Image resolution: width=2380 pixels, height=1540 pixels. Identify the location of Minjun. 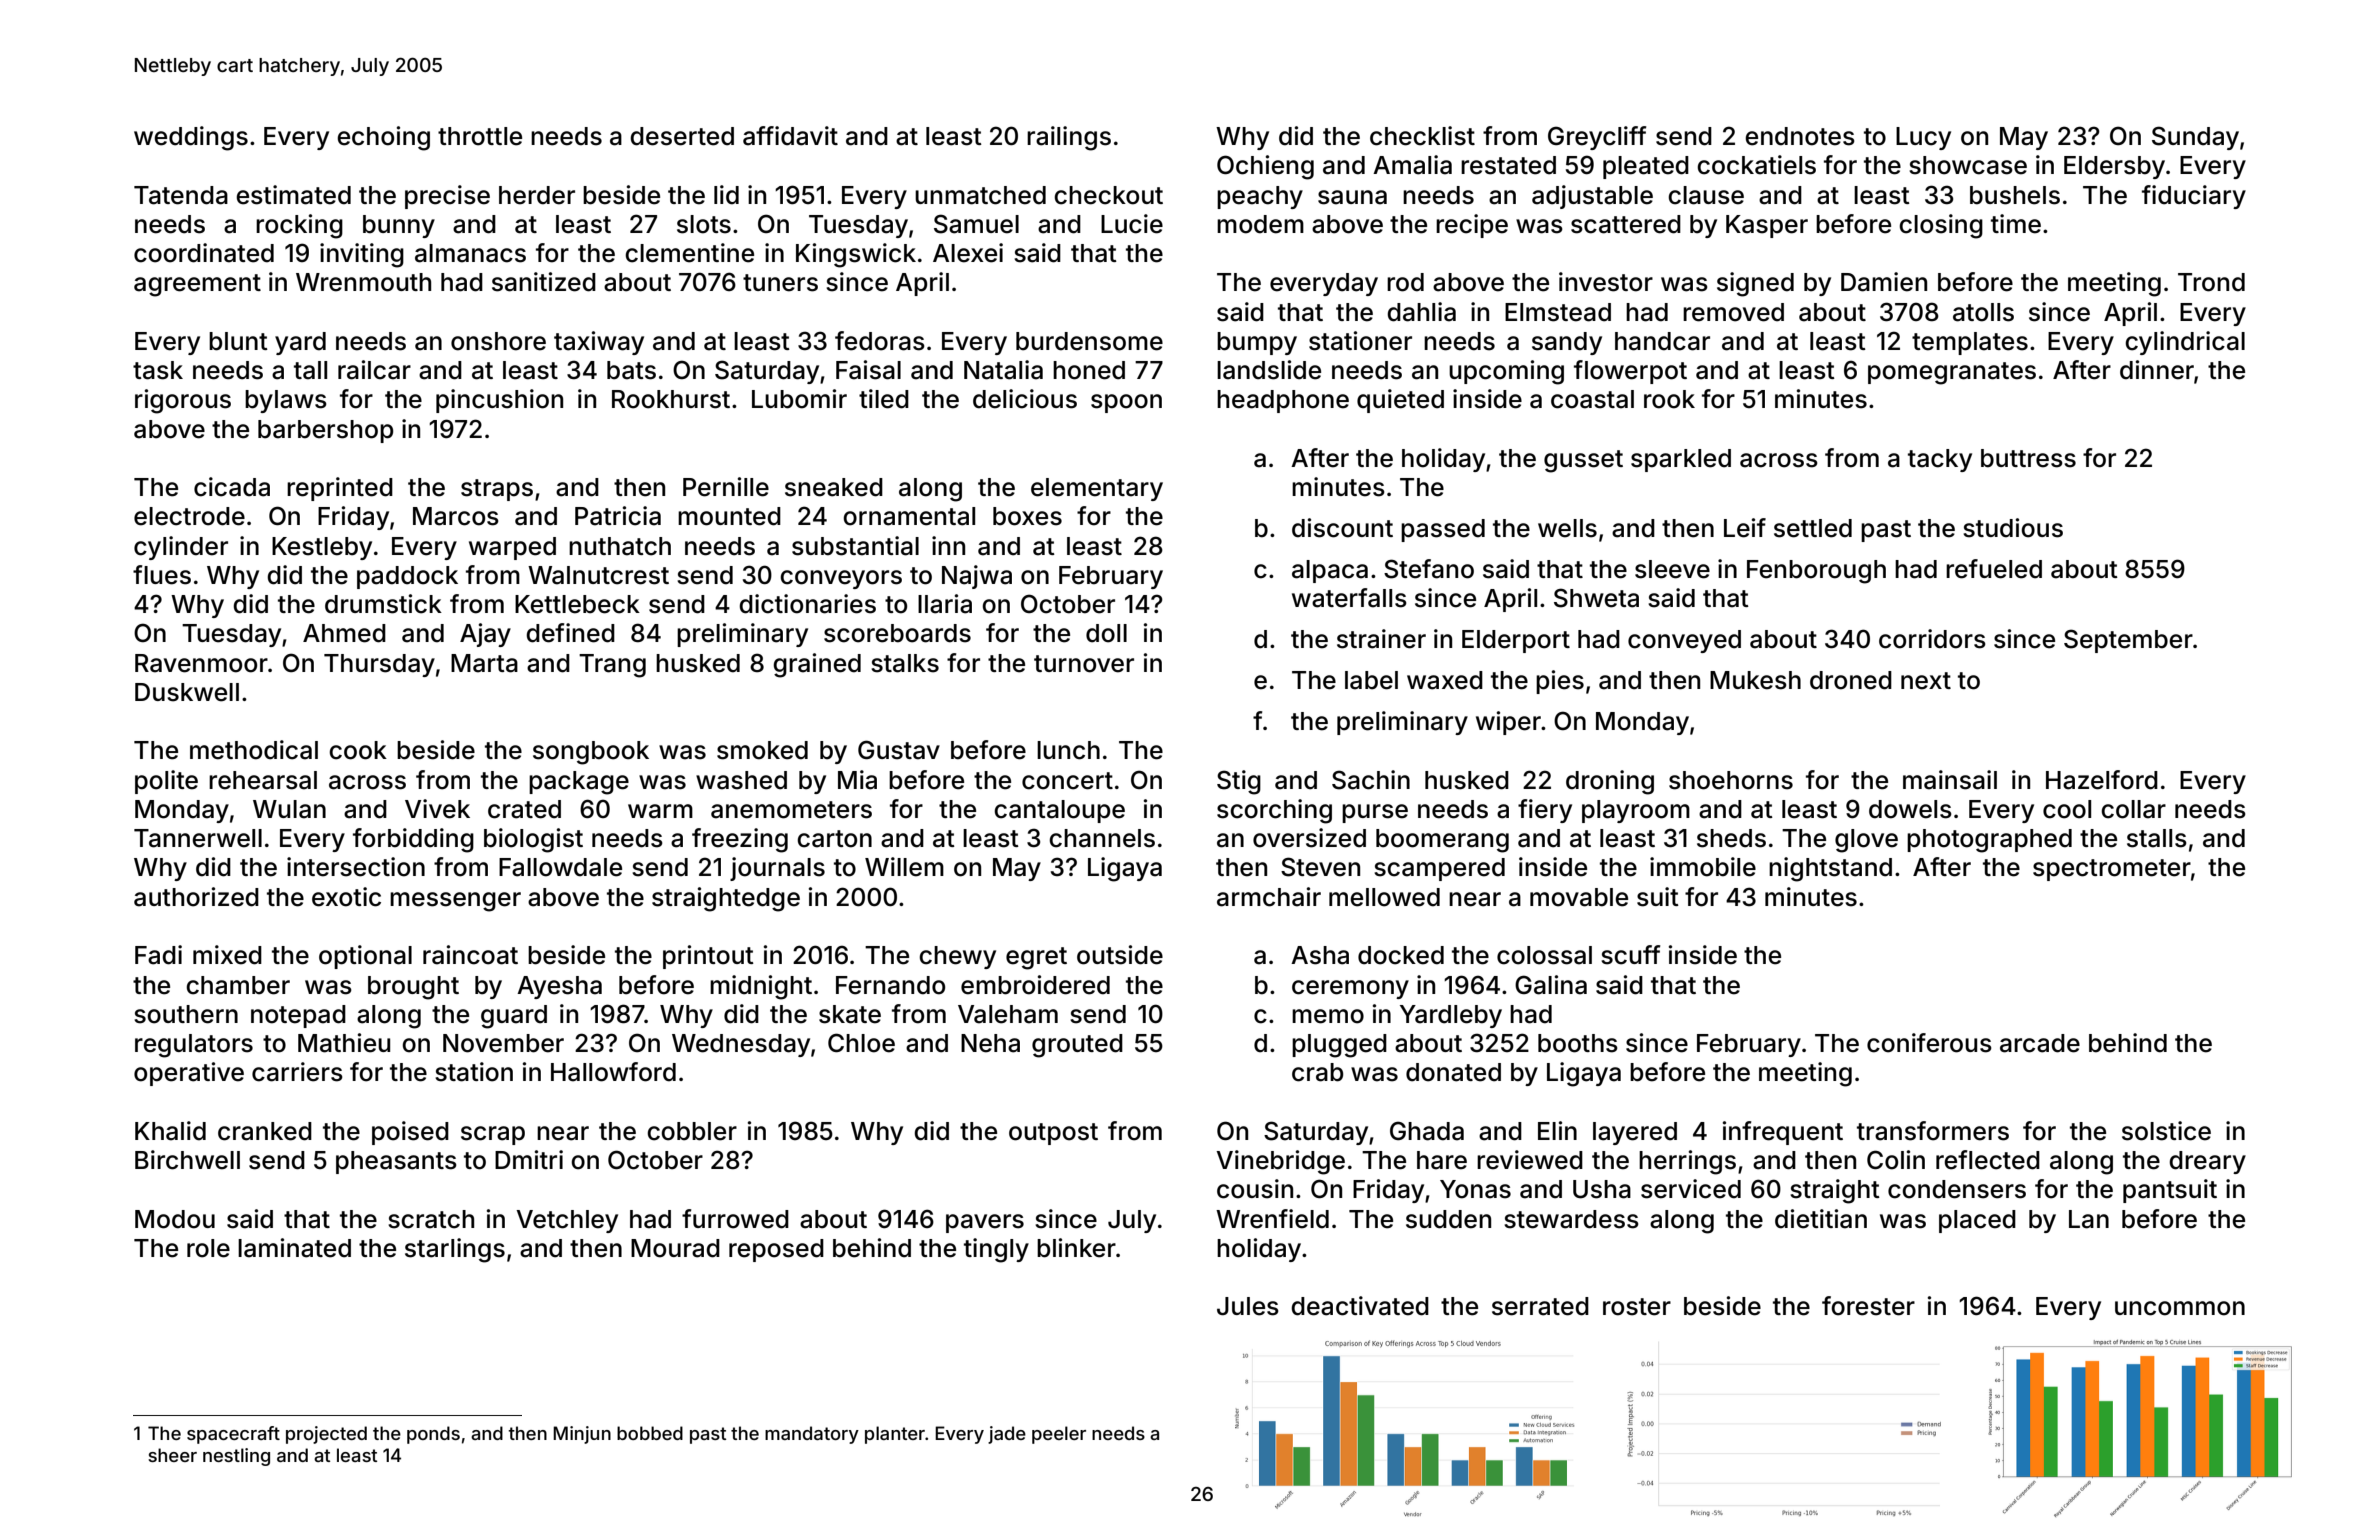
(582, 1435).
